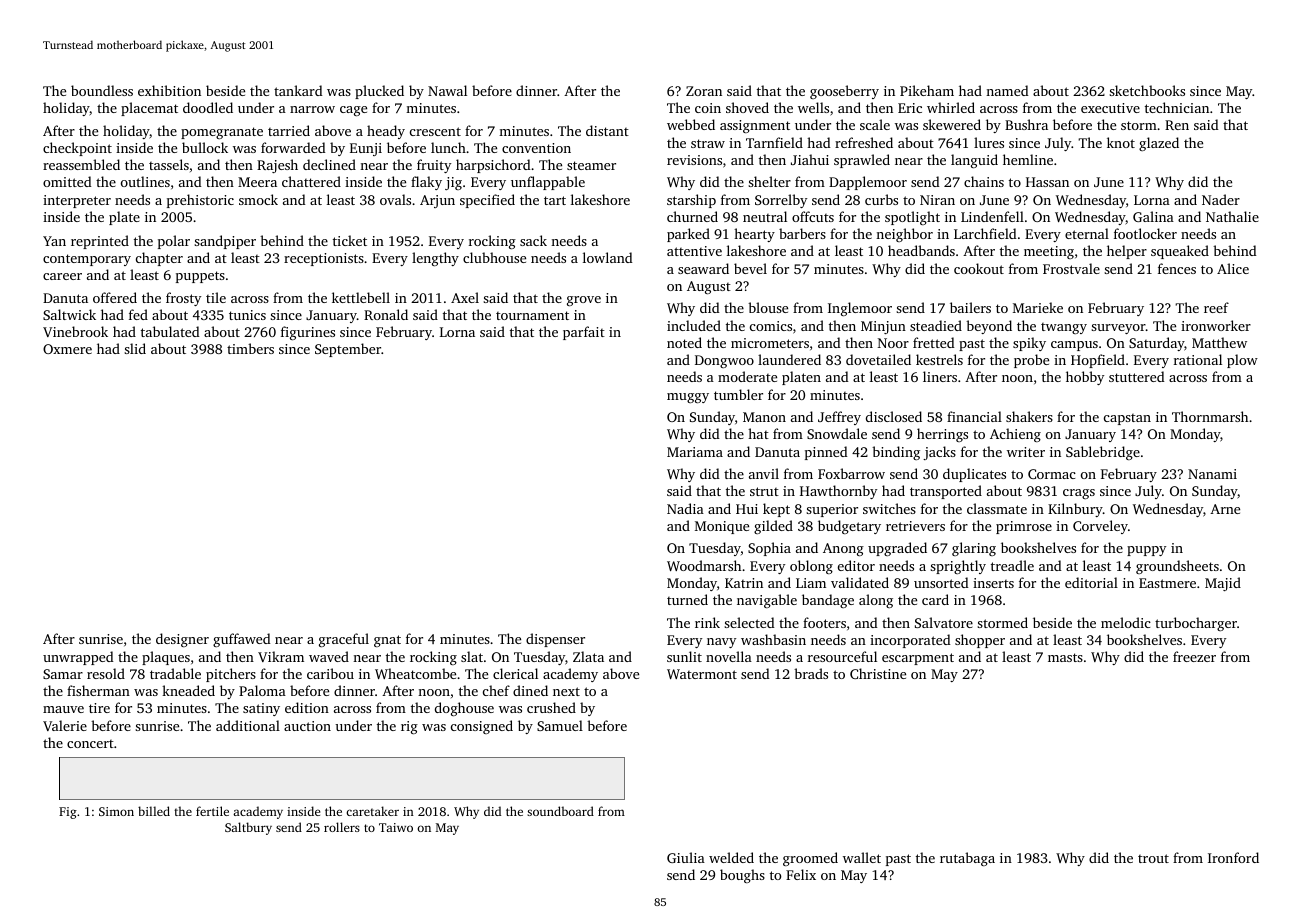 The image size is (1308, 924). I want to click on pinned, so click(826, 453).
